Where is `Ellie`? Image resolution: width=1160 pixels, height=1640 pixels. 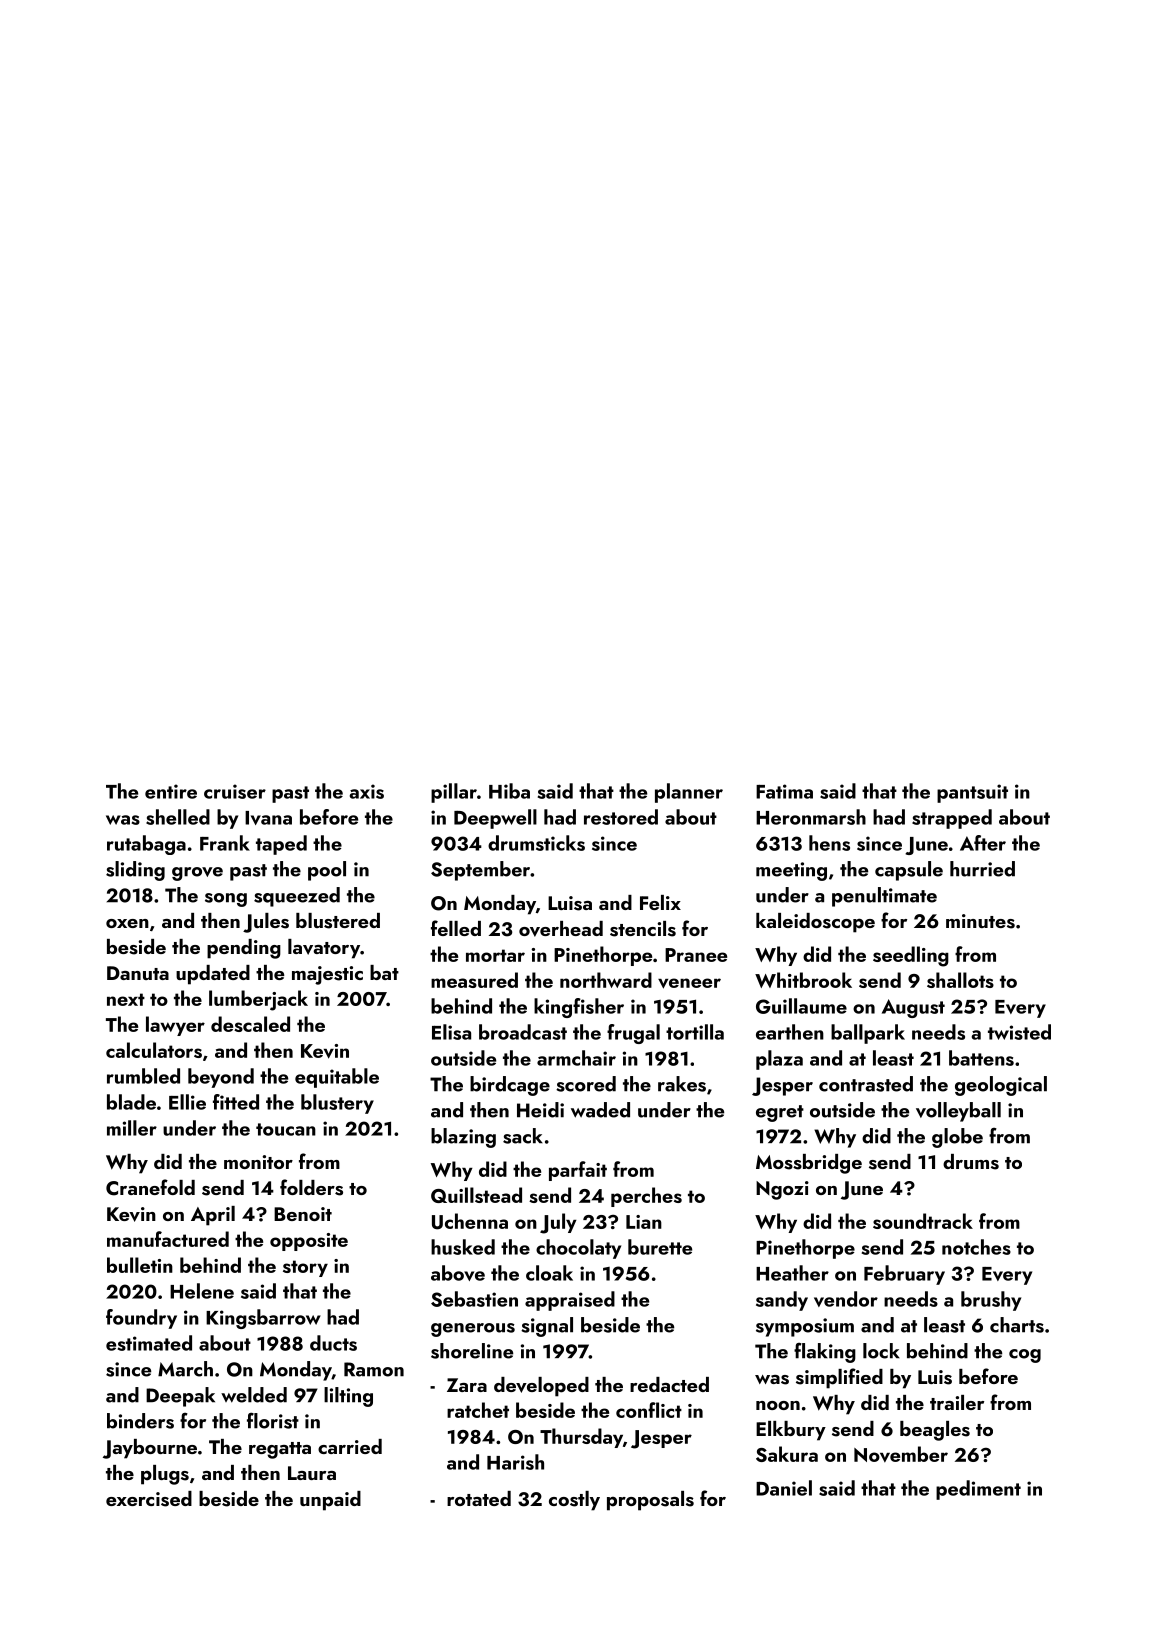
Ellie is located at coordinates (187, 1102).
